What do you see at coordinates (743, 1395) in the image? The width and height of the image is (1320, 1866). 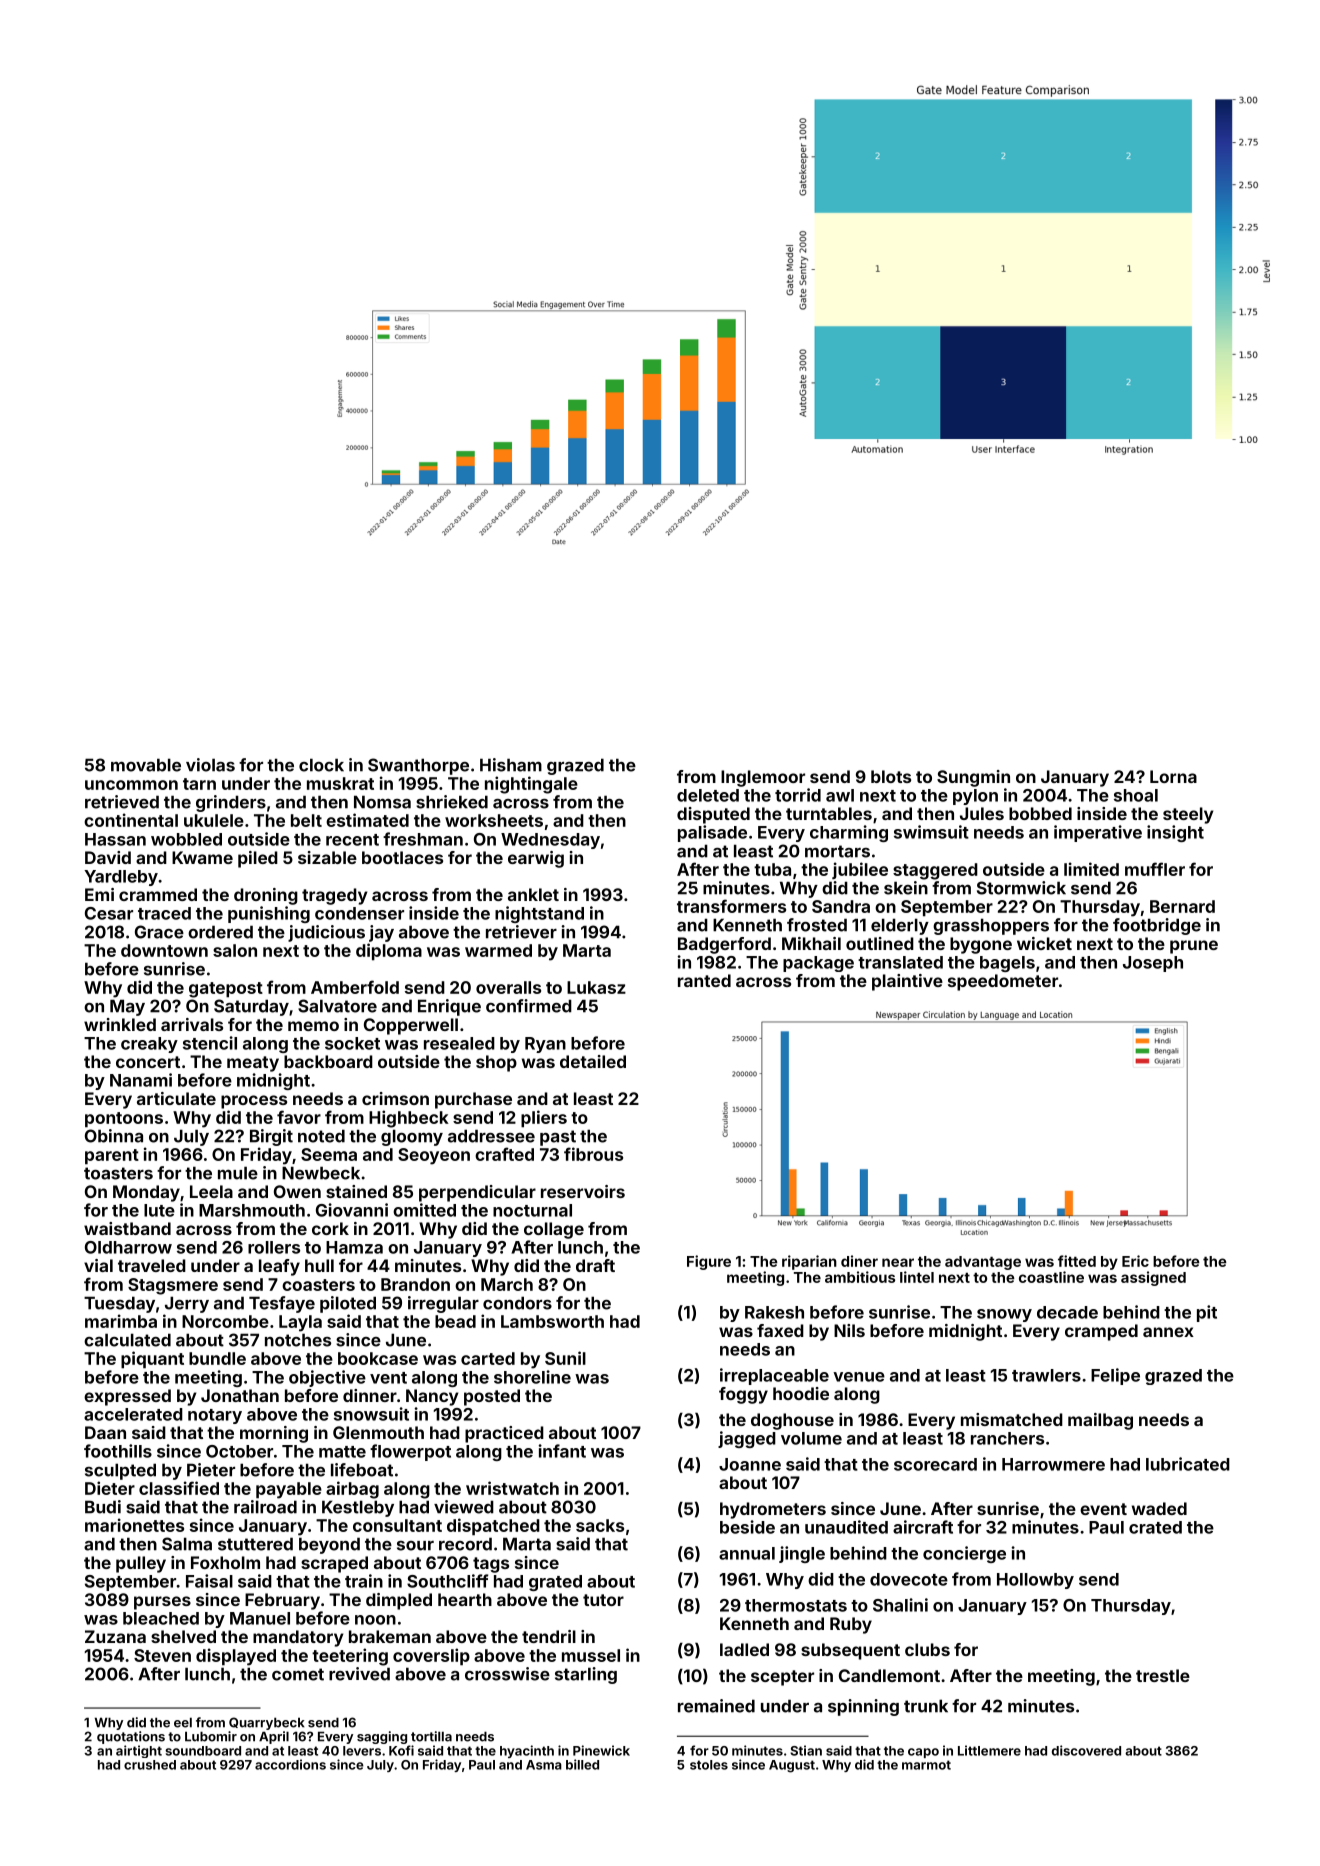 I see `foggy` at bounding box center [743, 1395].
